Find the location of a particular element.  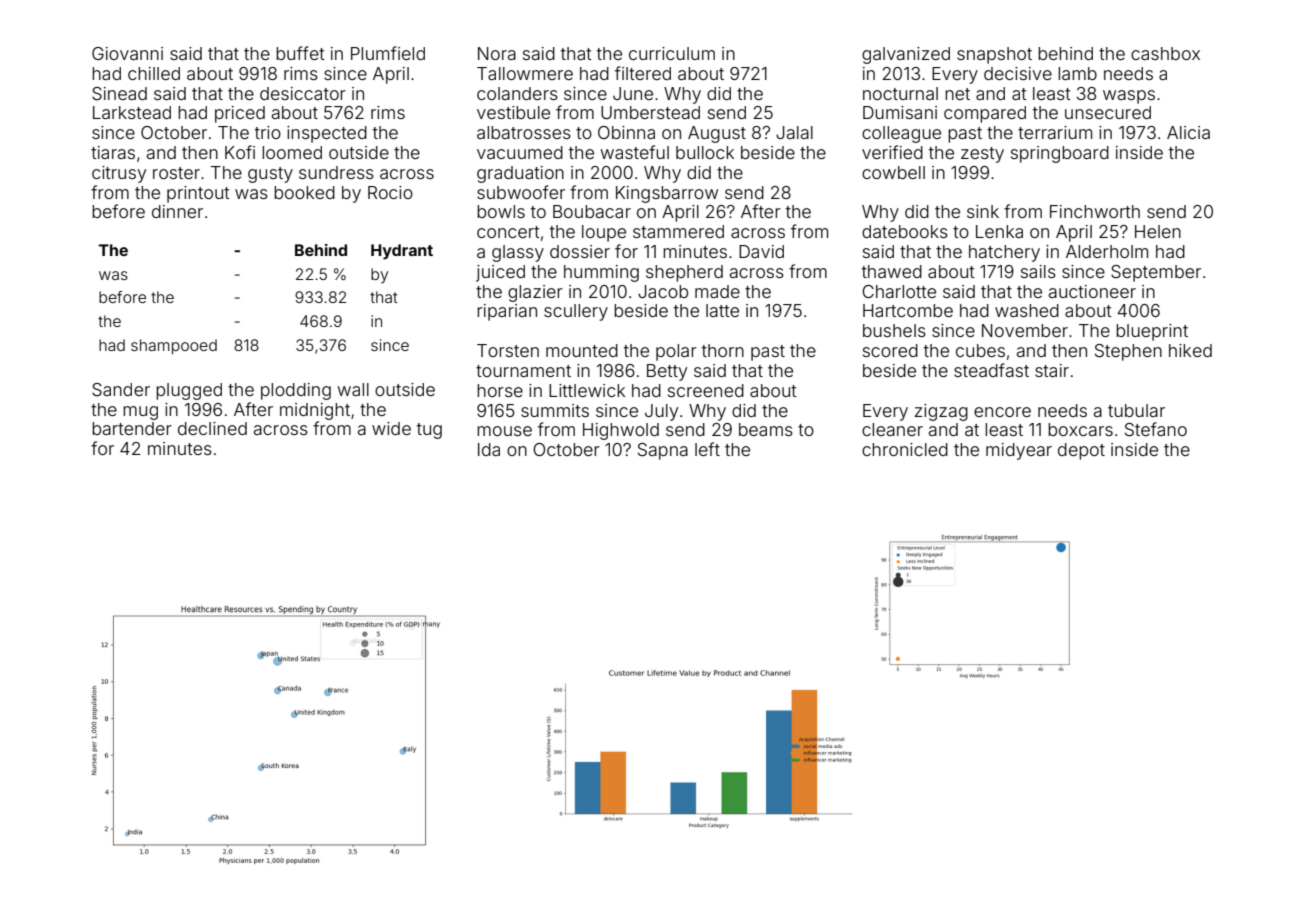

summits is located at coordinates (555, 410).
